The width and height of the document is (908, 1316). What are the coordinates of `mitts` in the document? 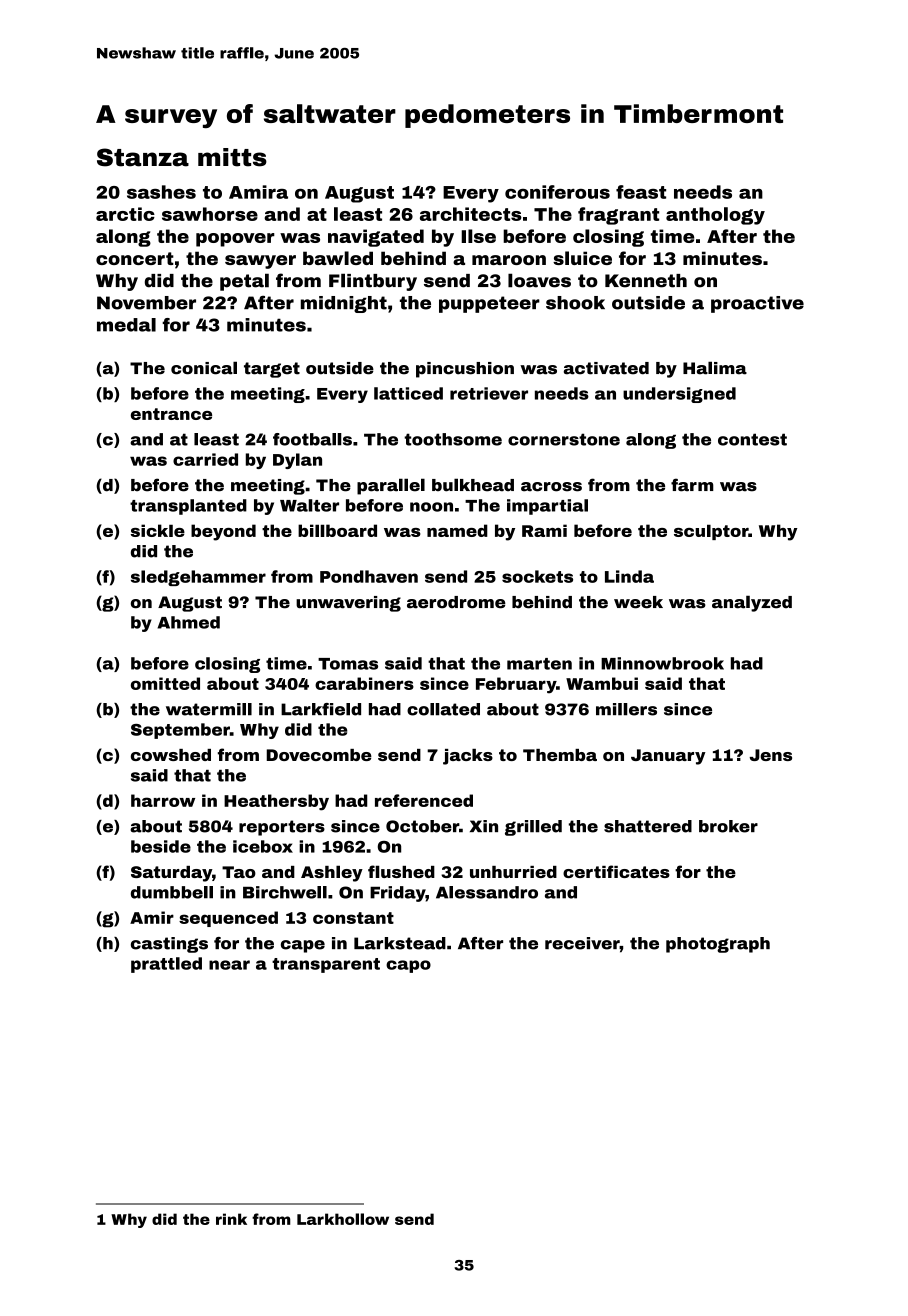 It's located at (232, 157).
